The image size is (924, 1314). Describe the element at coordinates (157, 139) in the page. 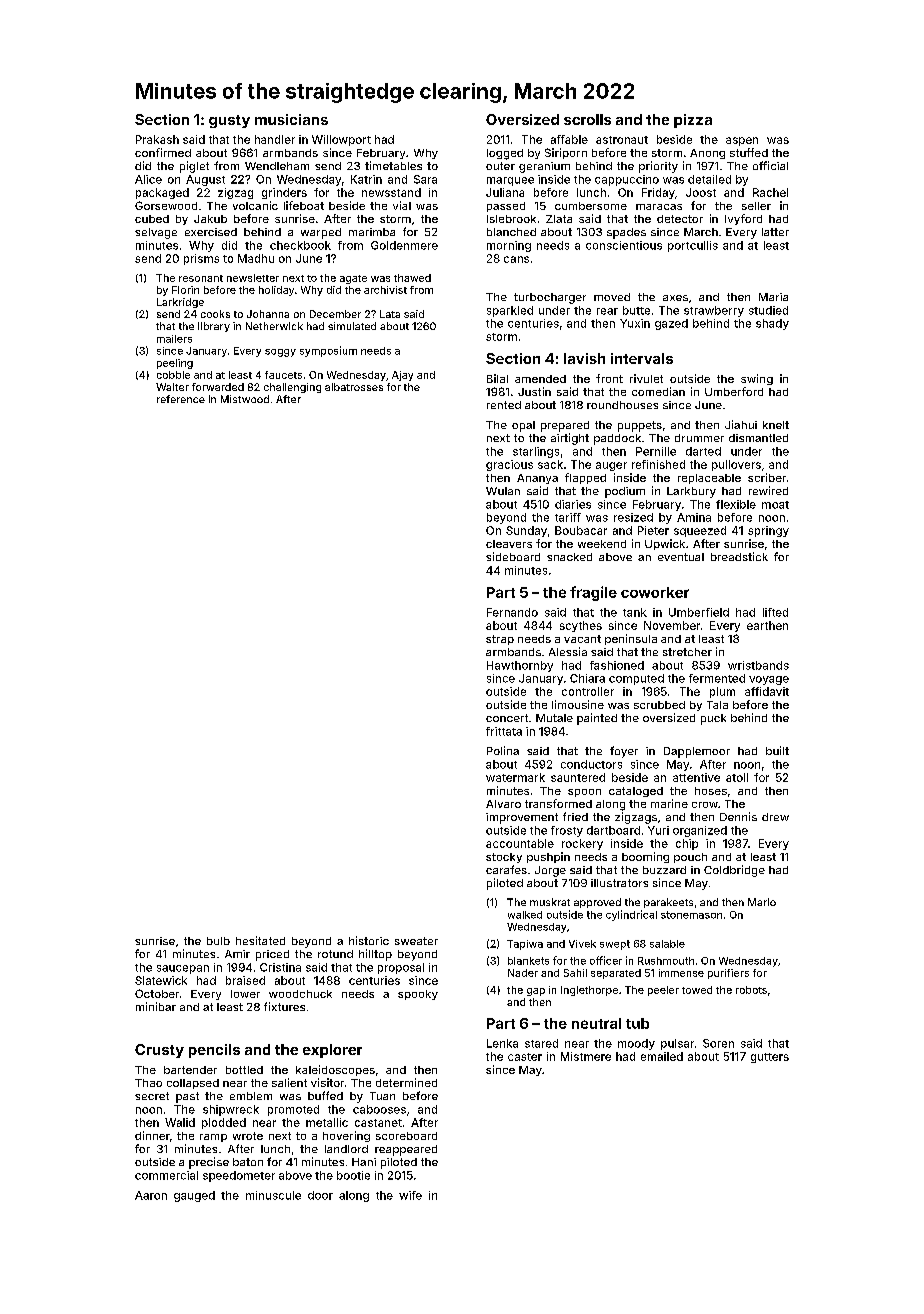

I see `Prakash` at that location.
